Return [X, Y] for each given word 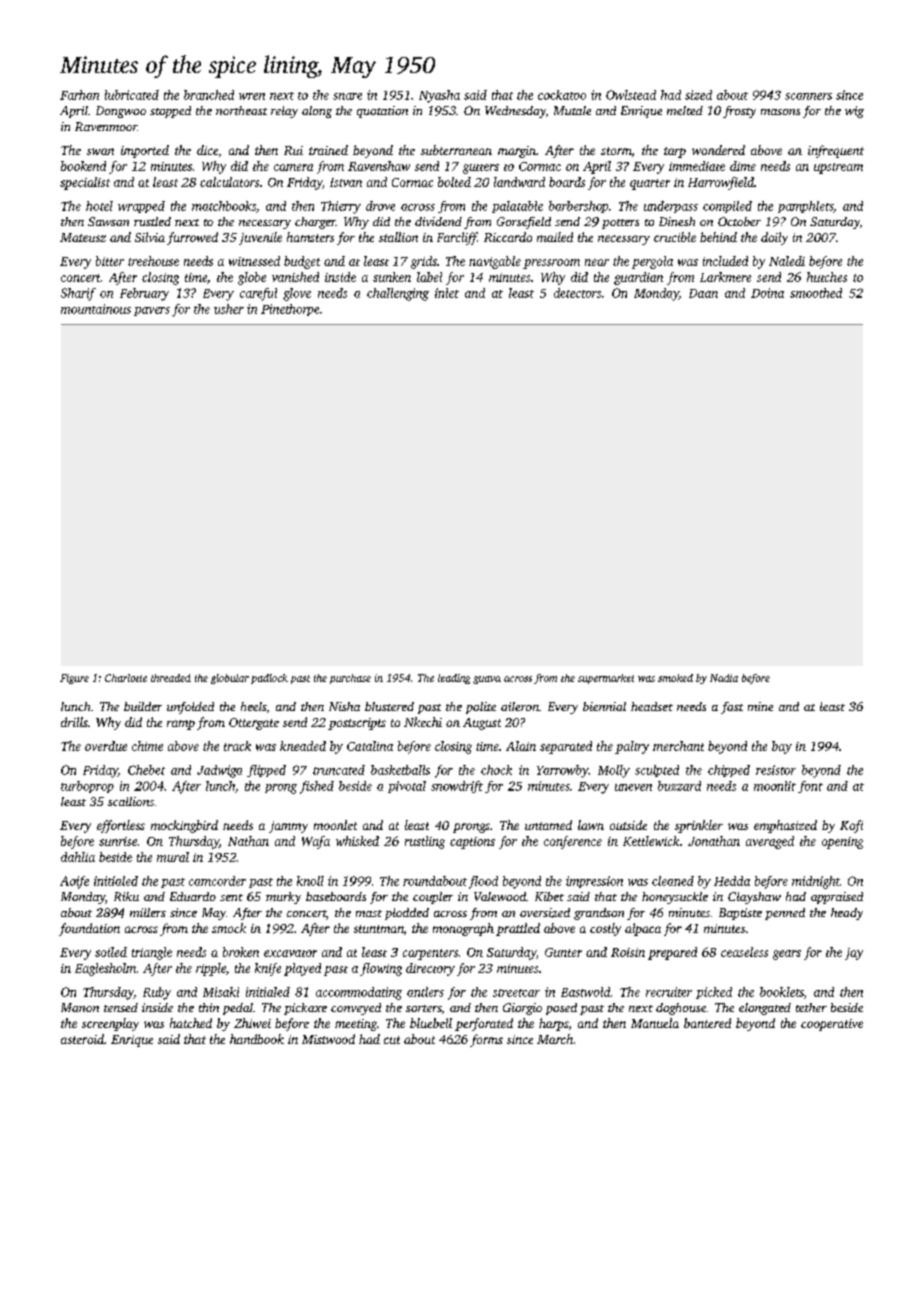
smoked [675, 678]
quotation [382, 112]
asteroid [82, 1039]
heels [253, 706]
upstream [838, 168]
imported [145, 151]
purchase [350, 679]
